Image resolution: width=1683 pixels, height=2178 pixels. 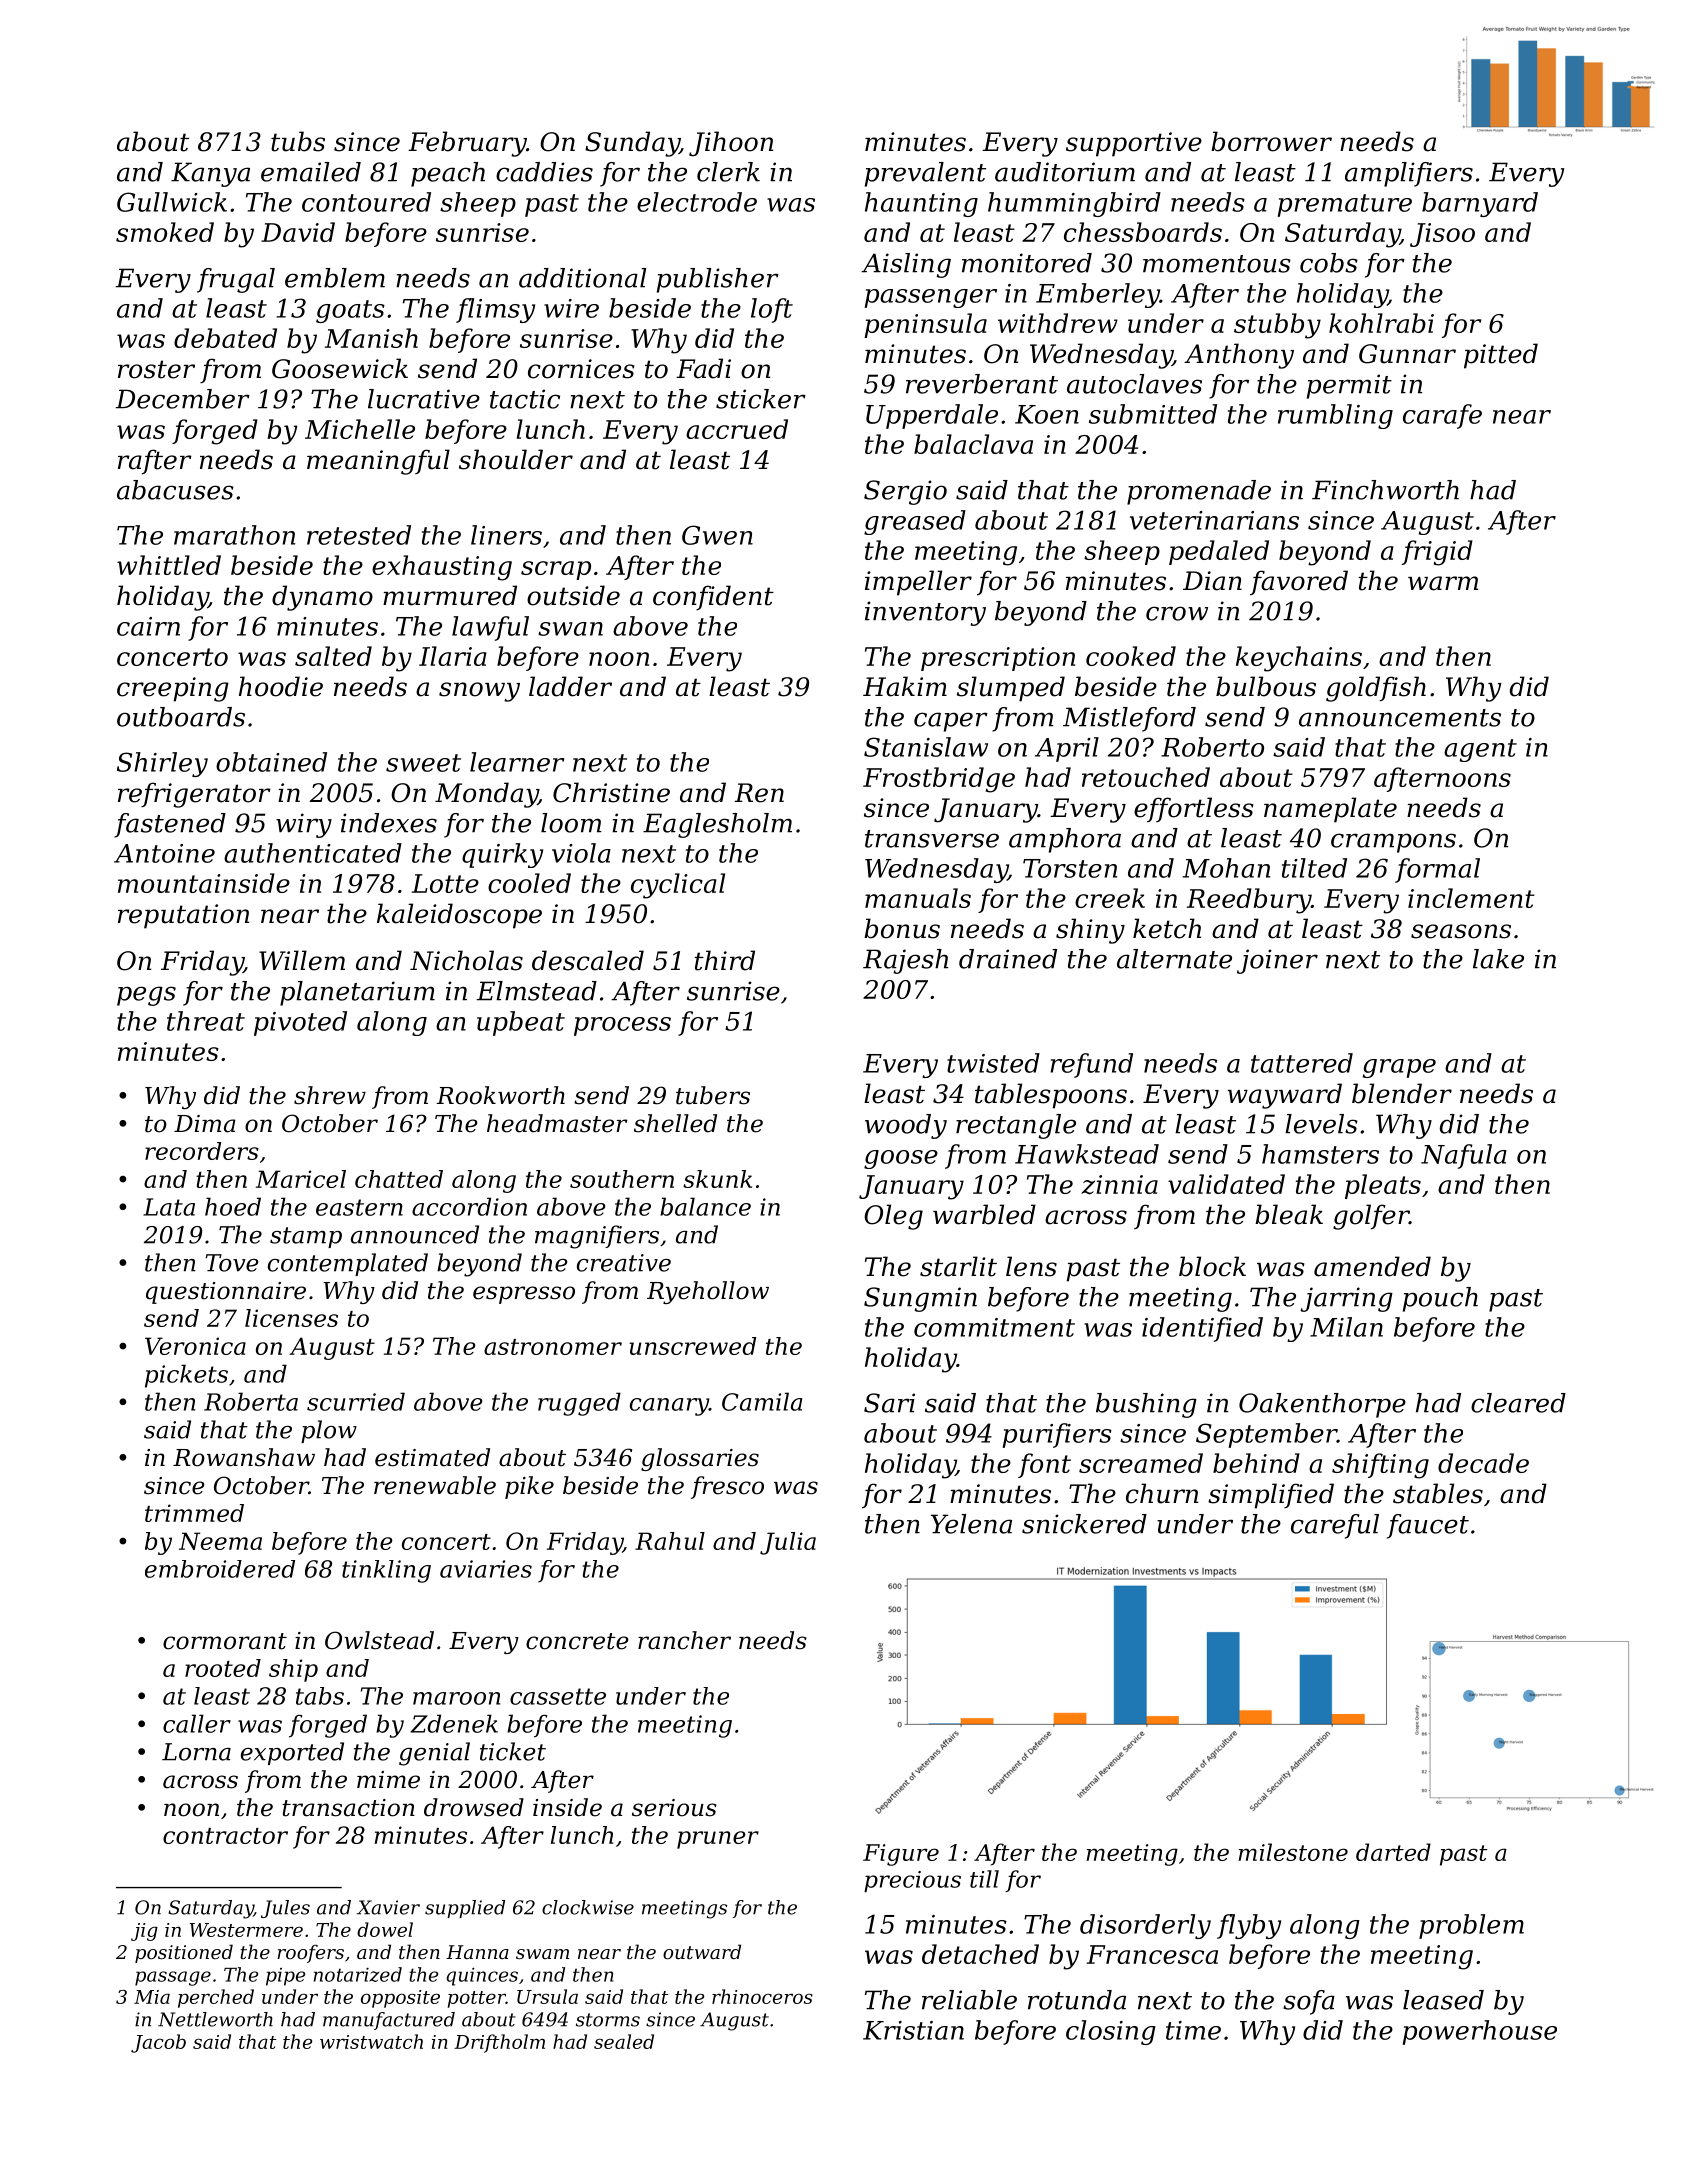 What do you see at coordinates (423, 763) in the document?
I see `sweet` at bounding box center [423, 763].
